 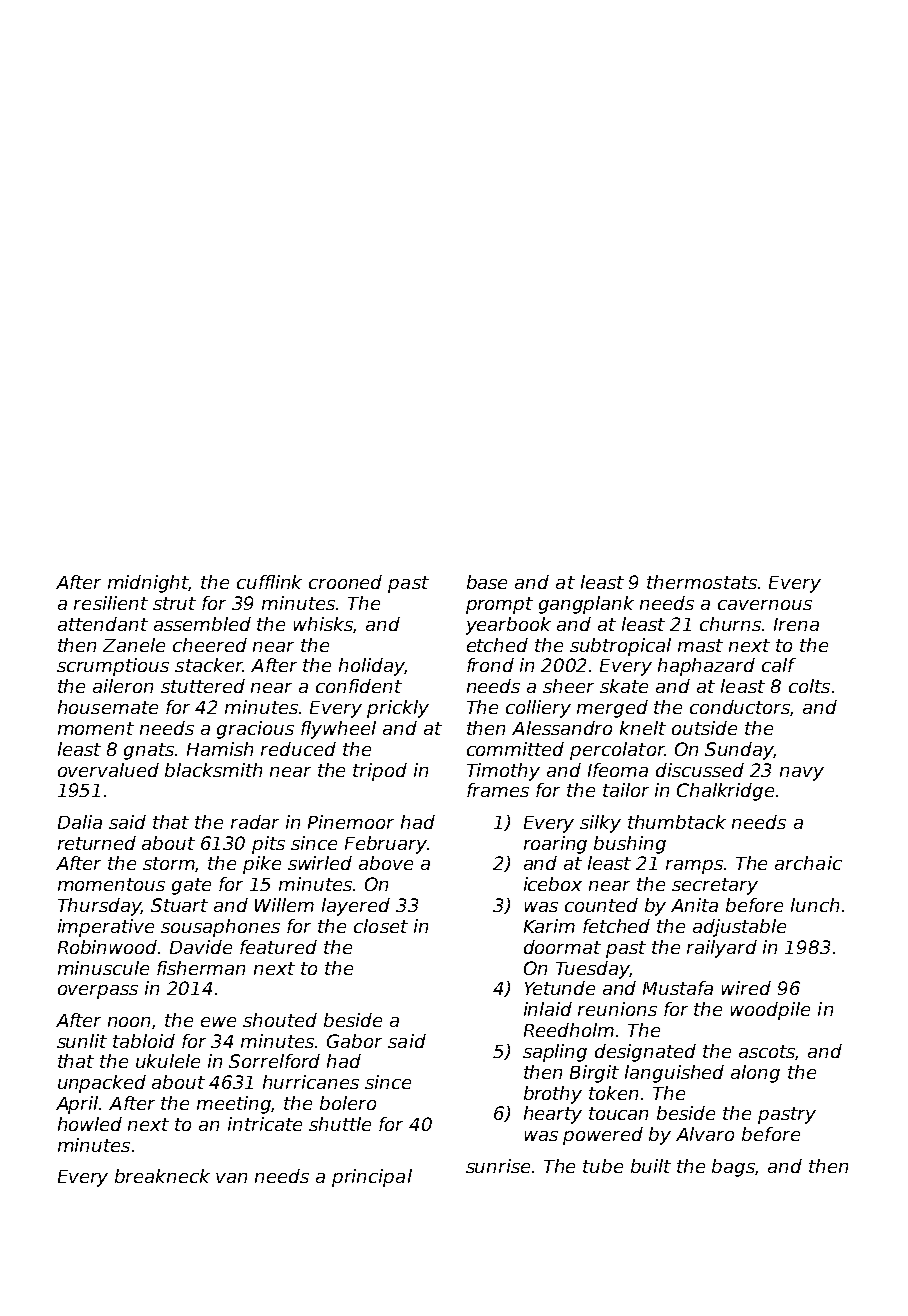 I want to click on base, so click(x=487, y=582).
